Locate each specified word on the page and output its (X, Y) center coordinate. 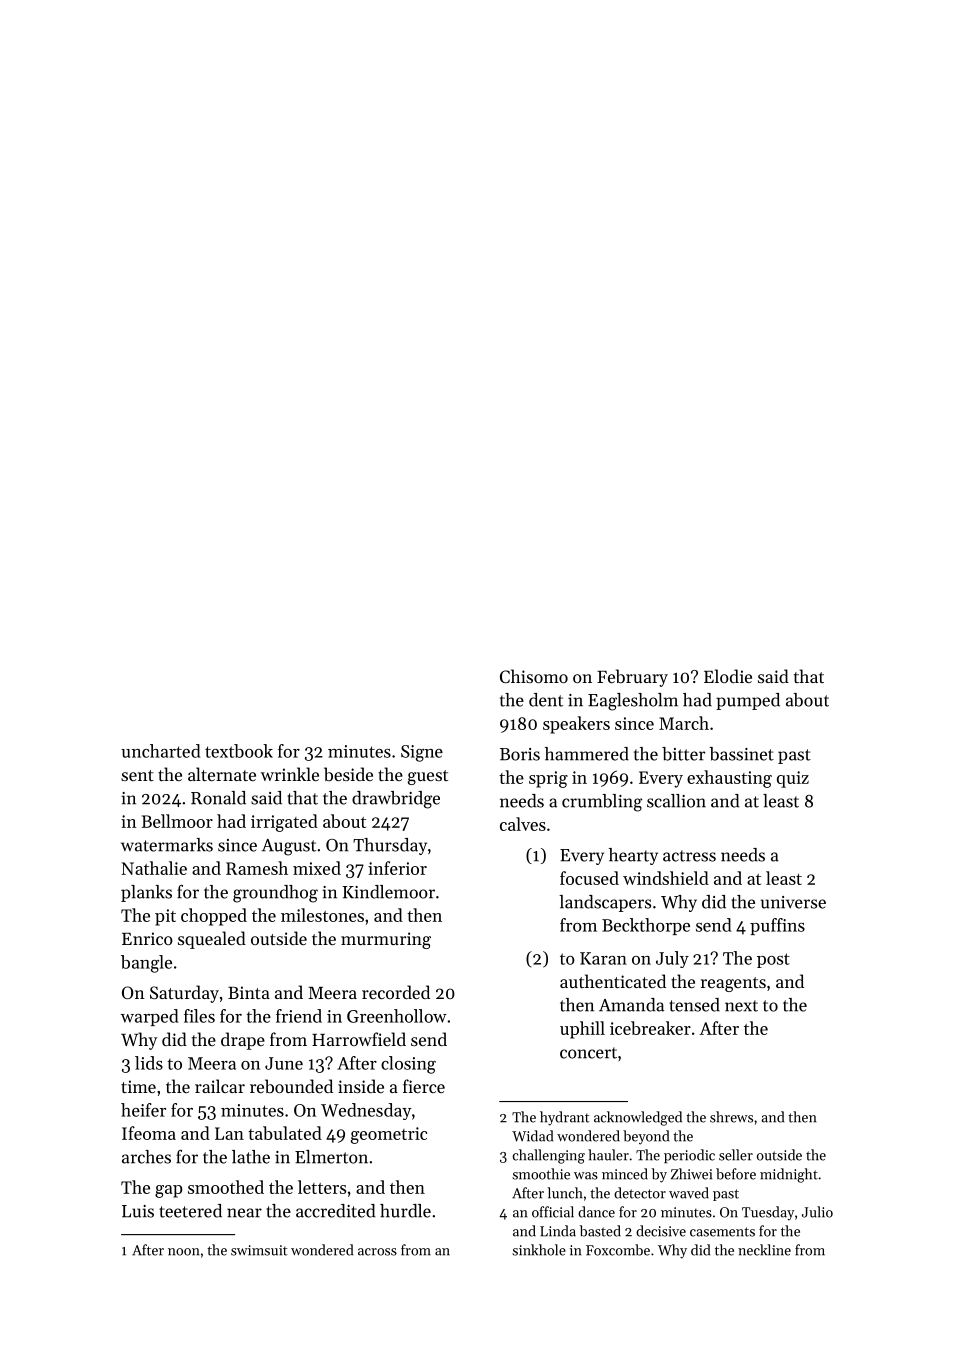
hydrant (565, 1118)
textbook (239, 751)
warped (150, 1017)
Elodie (728, 676)
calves (523, 824)
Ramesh (257, 868)
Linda (558, 1231)
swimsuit (259, 1250)
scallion (676, 801)
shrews (731, 1117)
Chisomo (534, 676)
